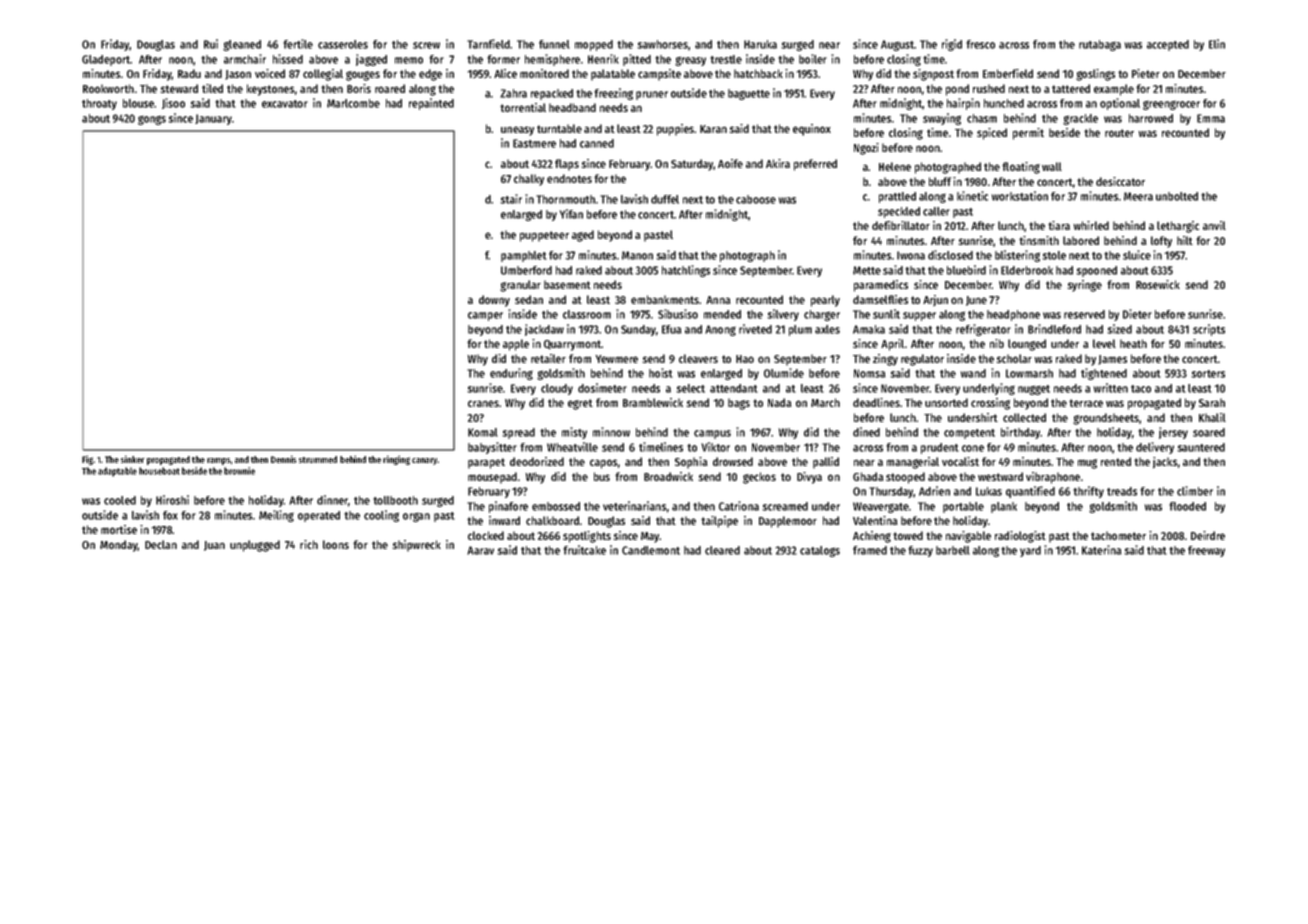  Describe the element at coordinates (170, 515) in the page. I see `fox` at that location.
